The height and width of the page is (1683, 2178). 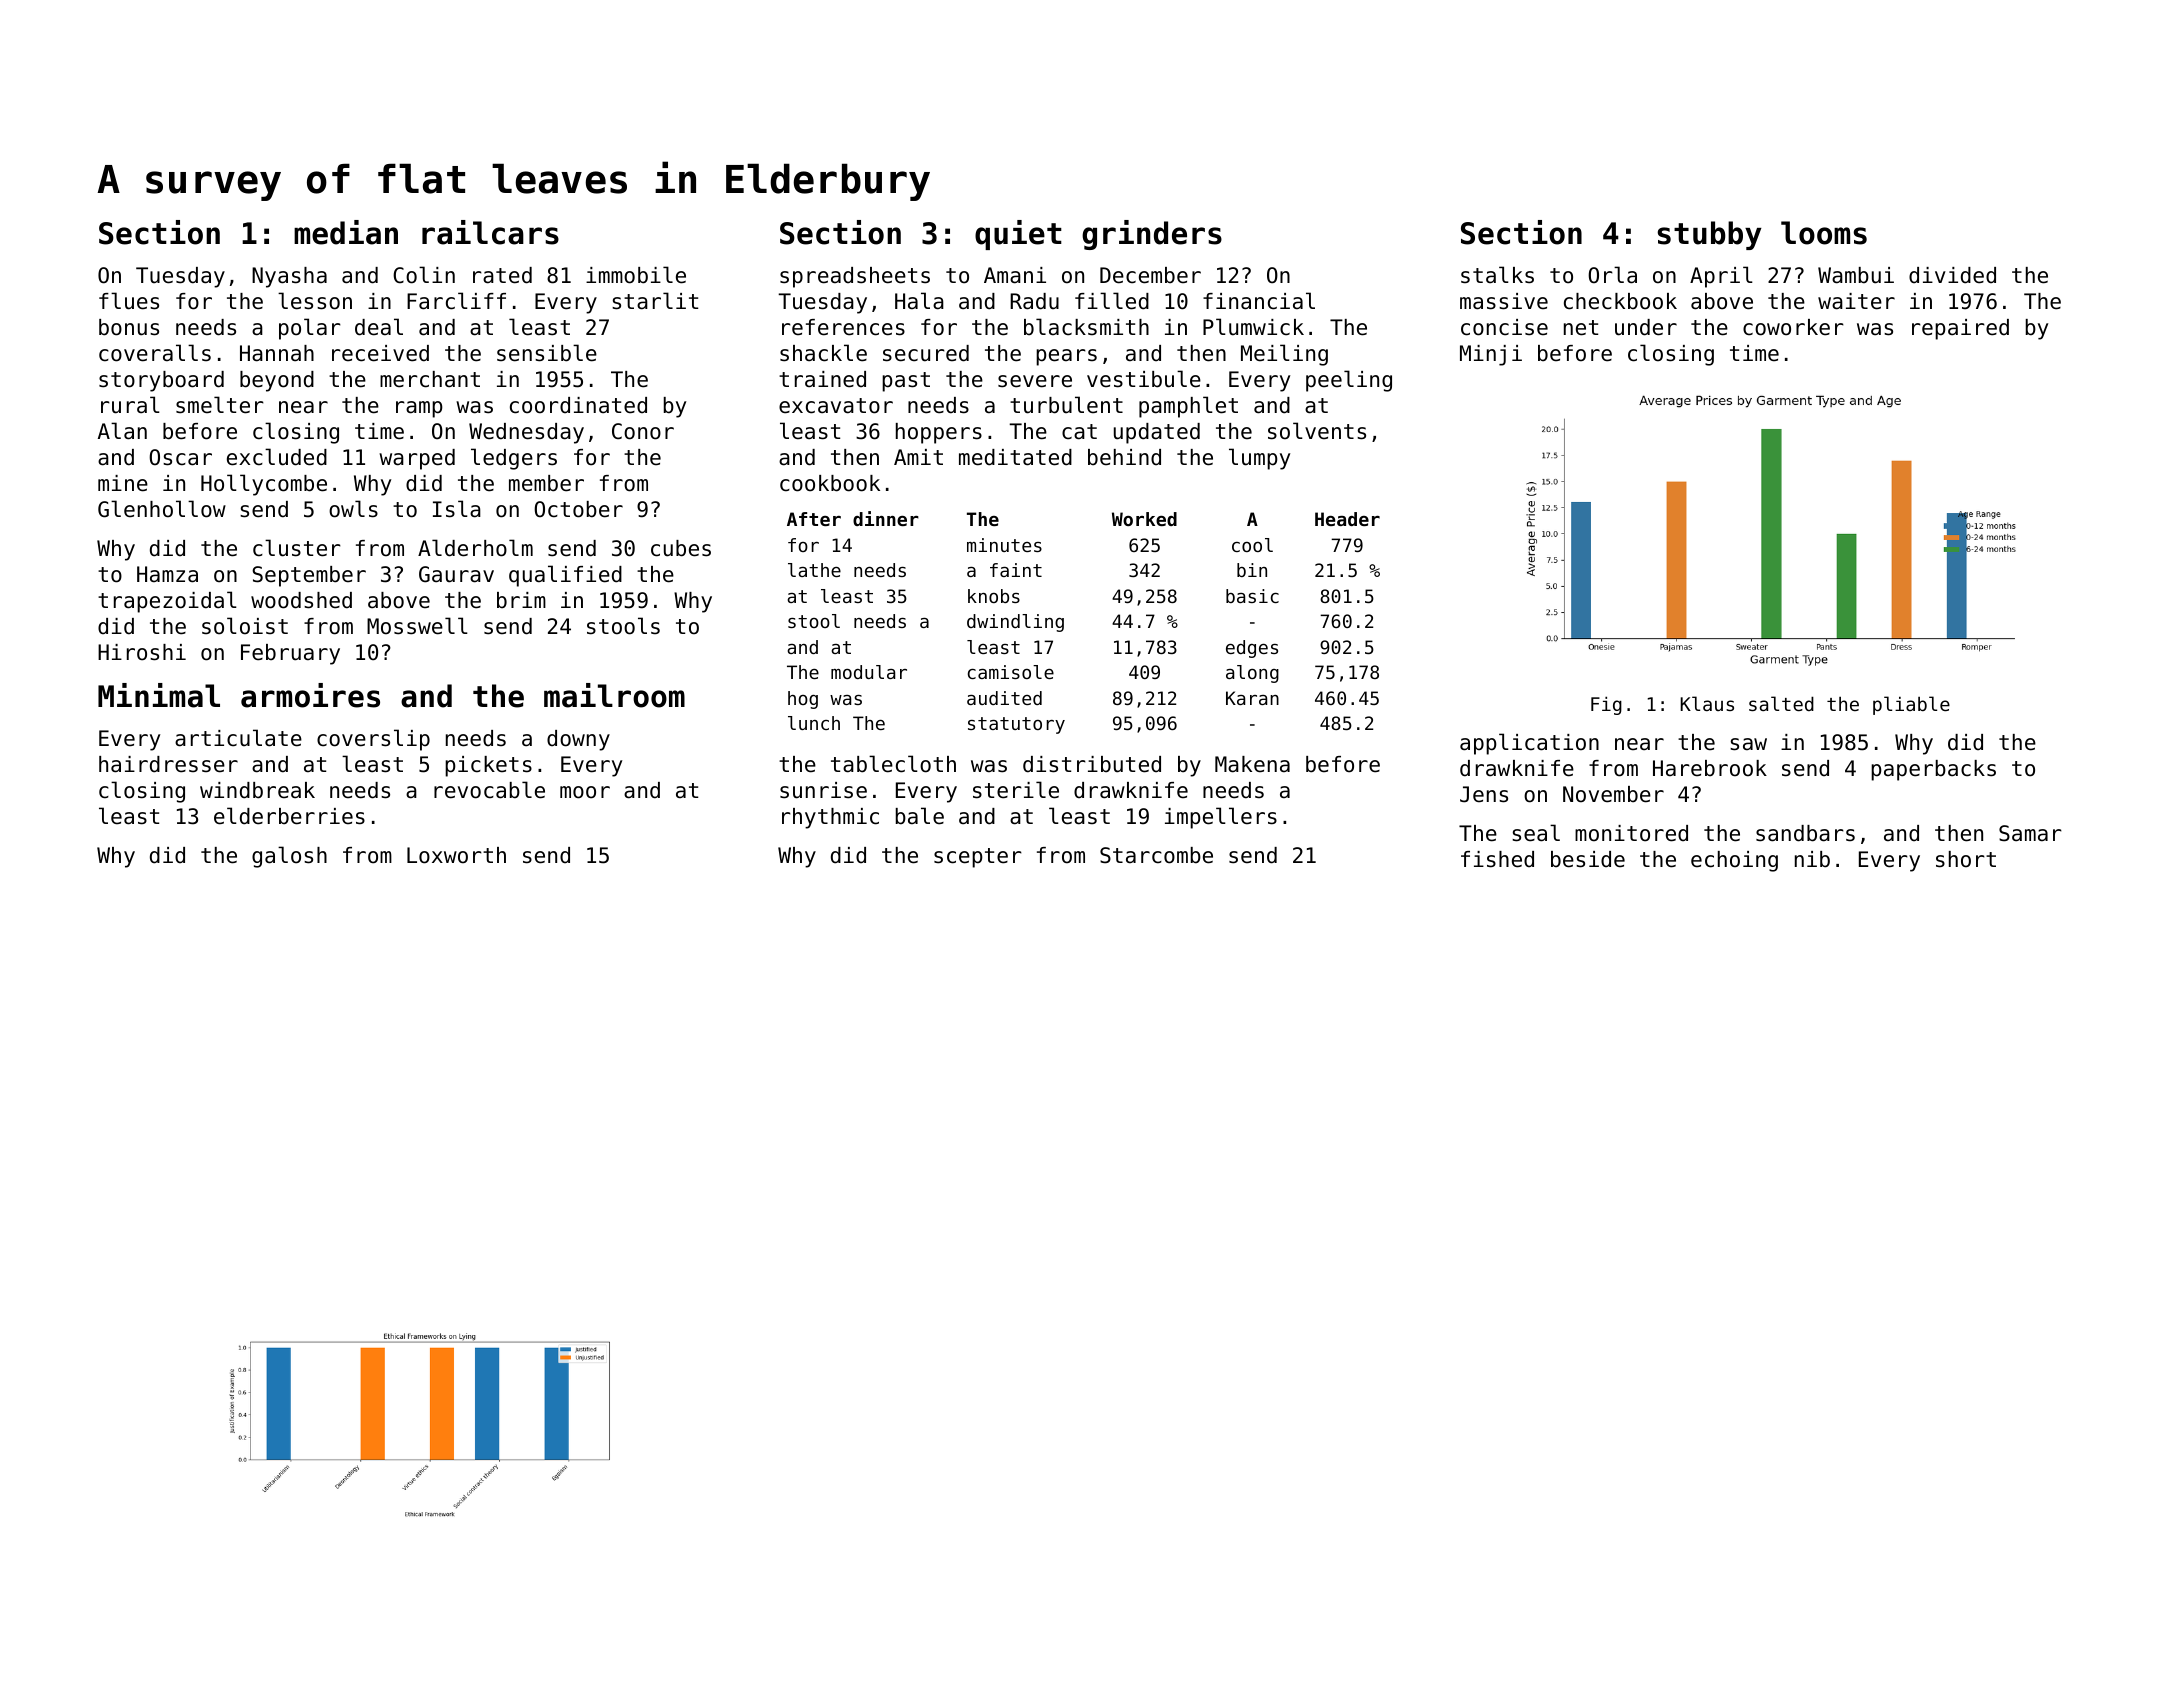 What do you see at coordinates (1317, 431) in the page?
I see `solvents` at bounding box center [1317, 431].
